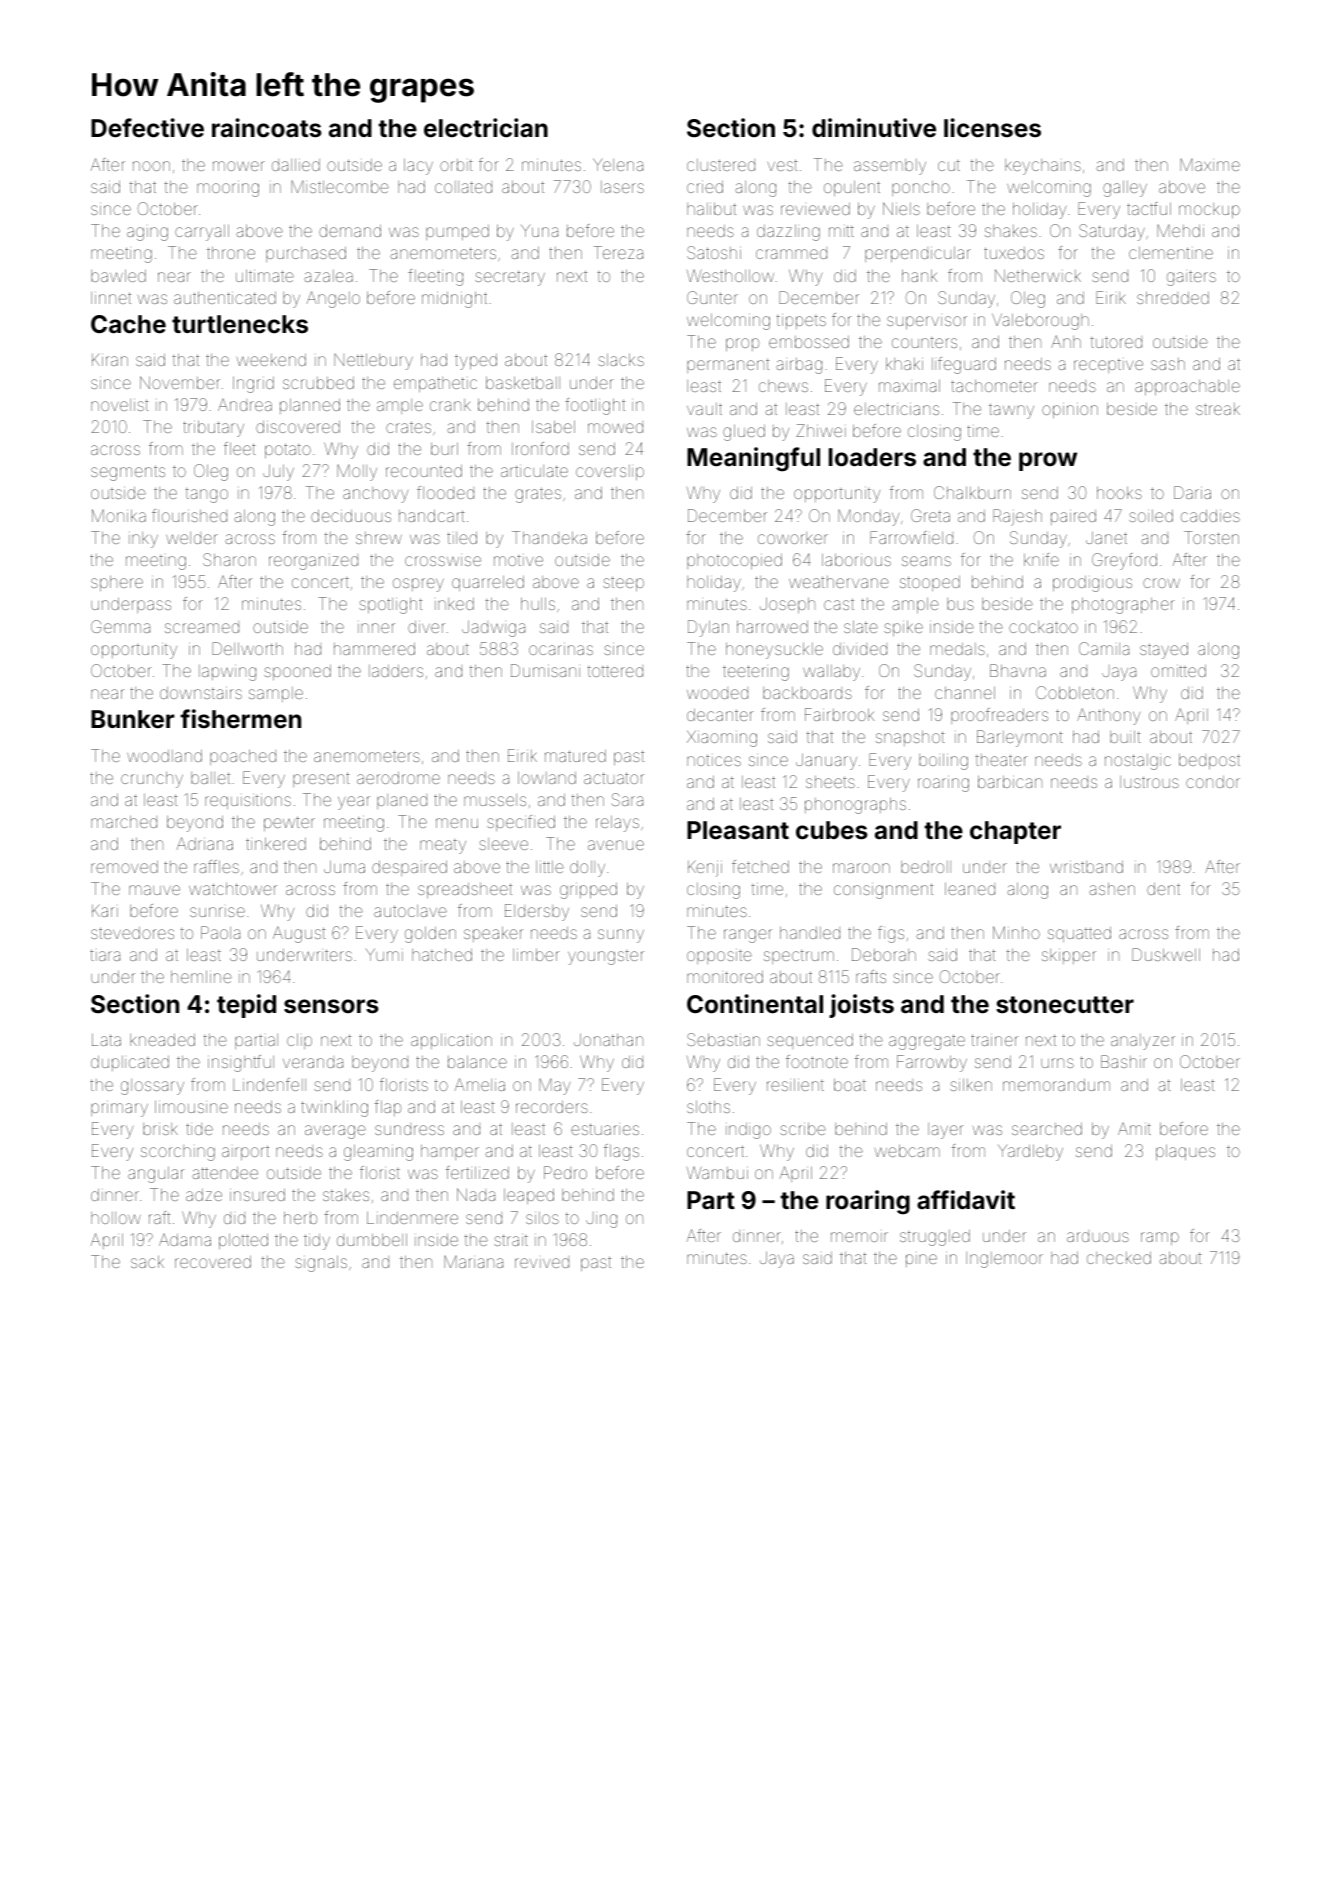  What do you see at coordinates (1030, 1153) in the screenshot?
I see `Yardleby` at bounding box center [1030, 1153].
